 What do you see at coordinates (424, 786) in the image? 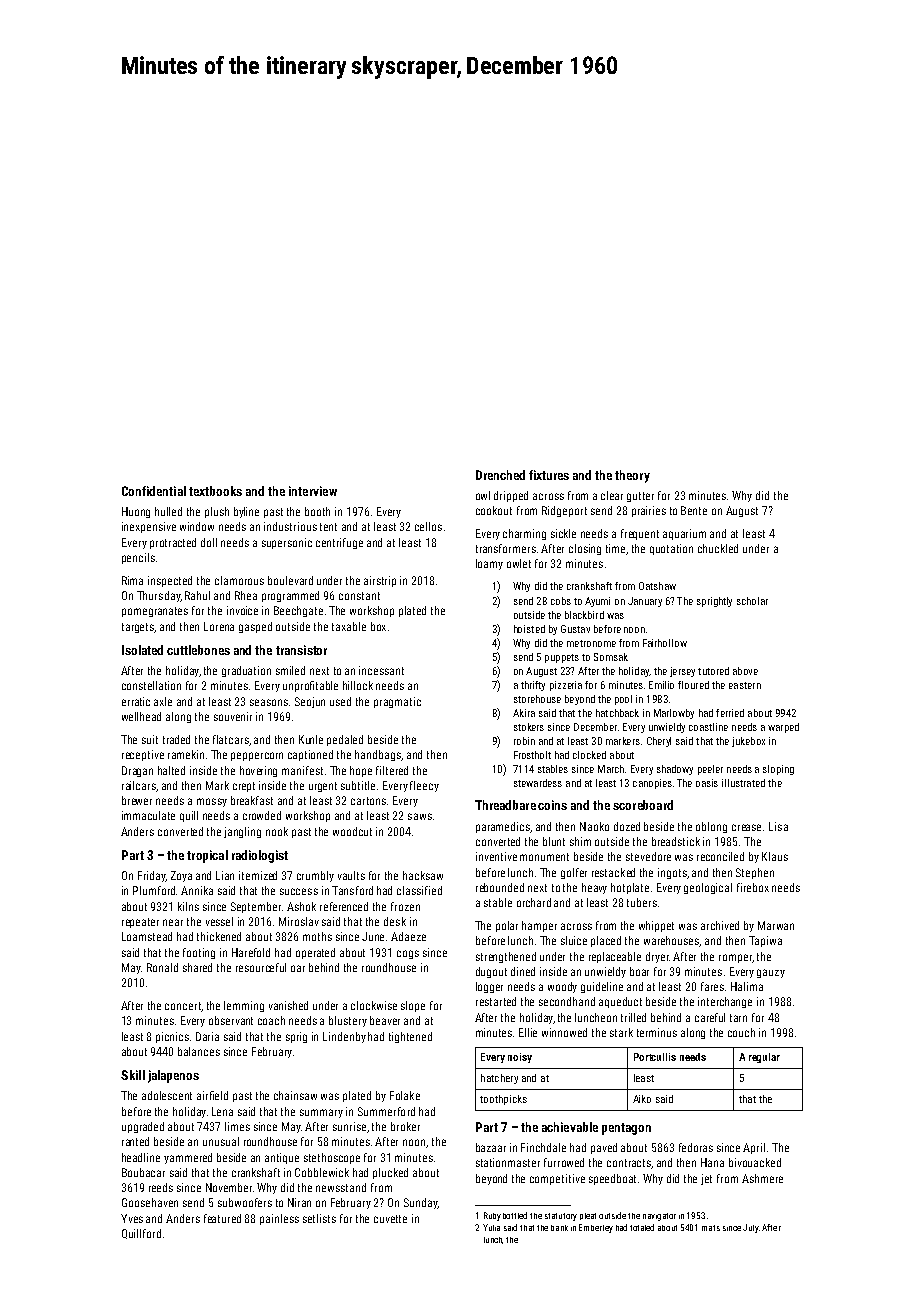
I see `fleecy` at bounding box center [424, 786].
